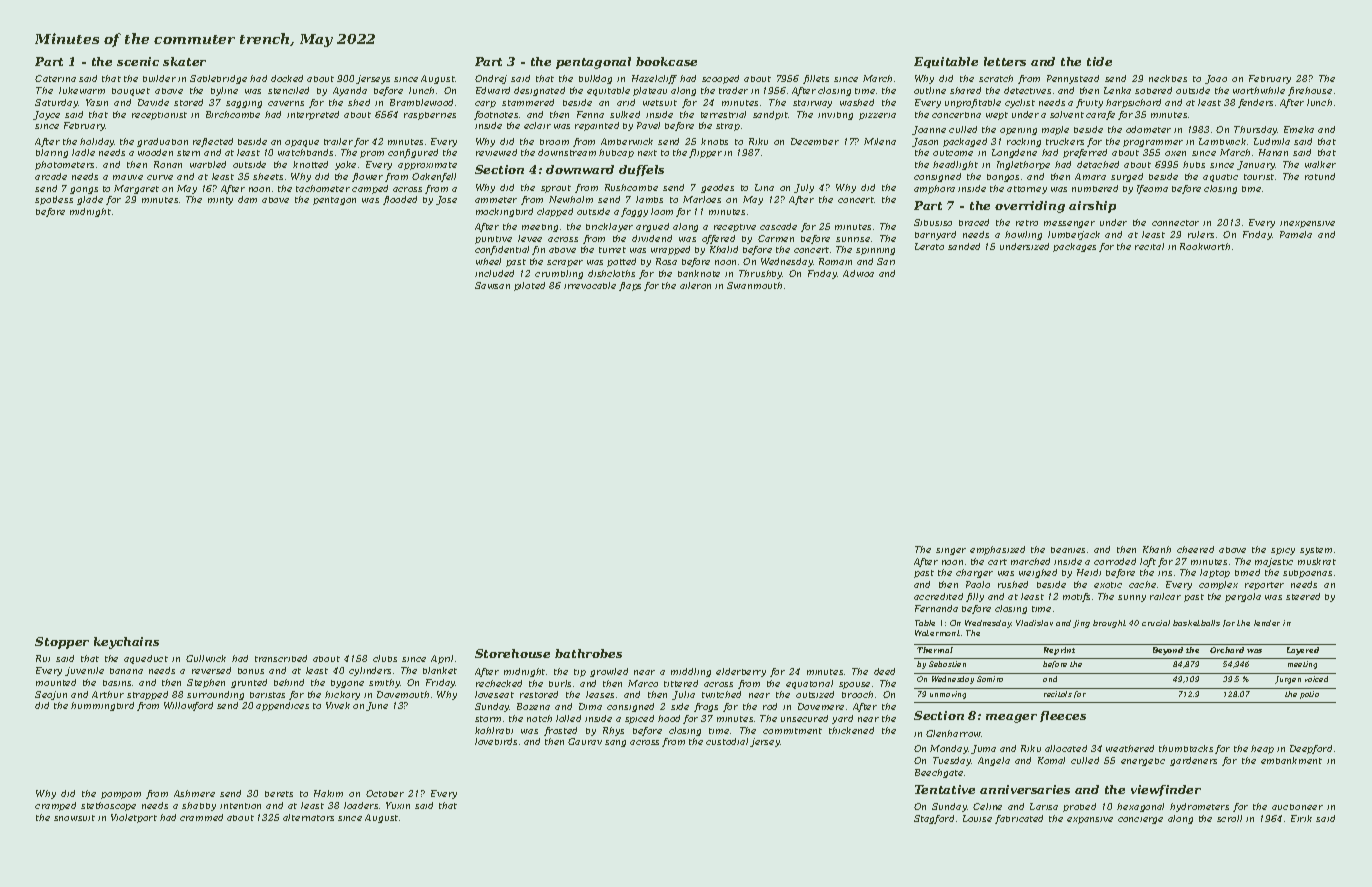  I want to click on Gaurav, so click(585, 741).
